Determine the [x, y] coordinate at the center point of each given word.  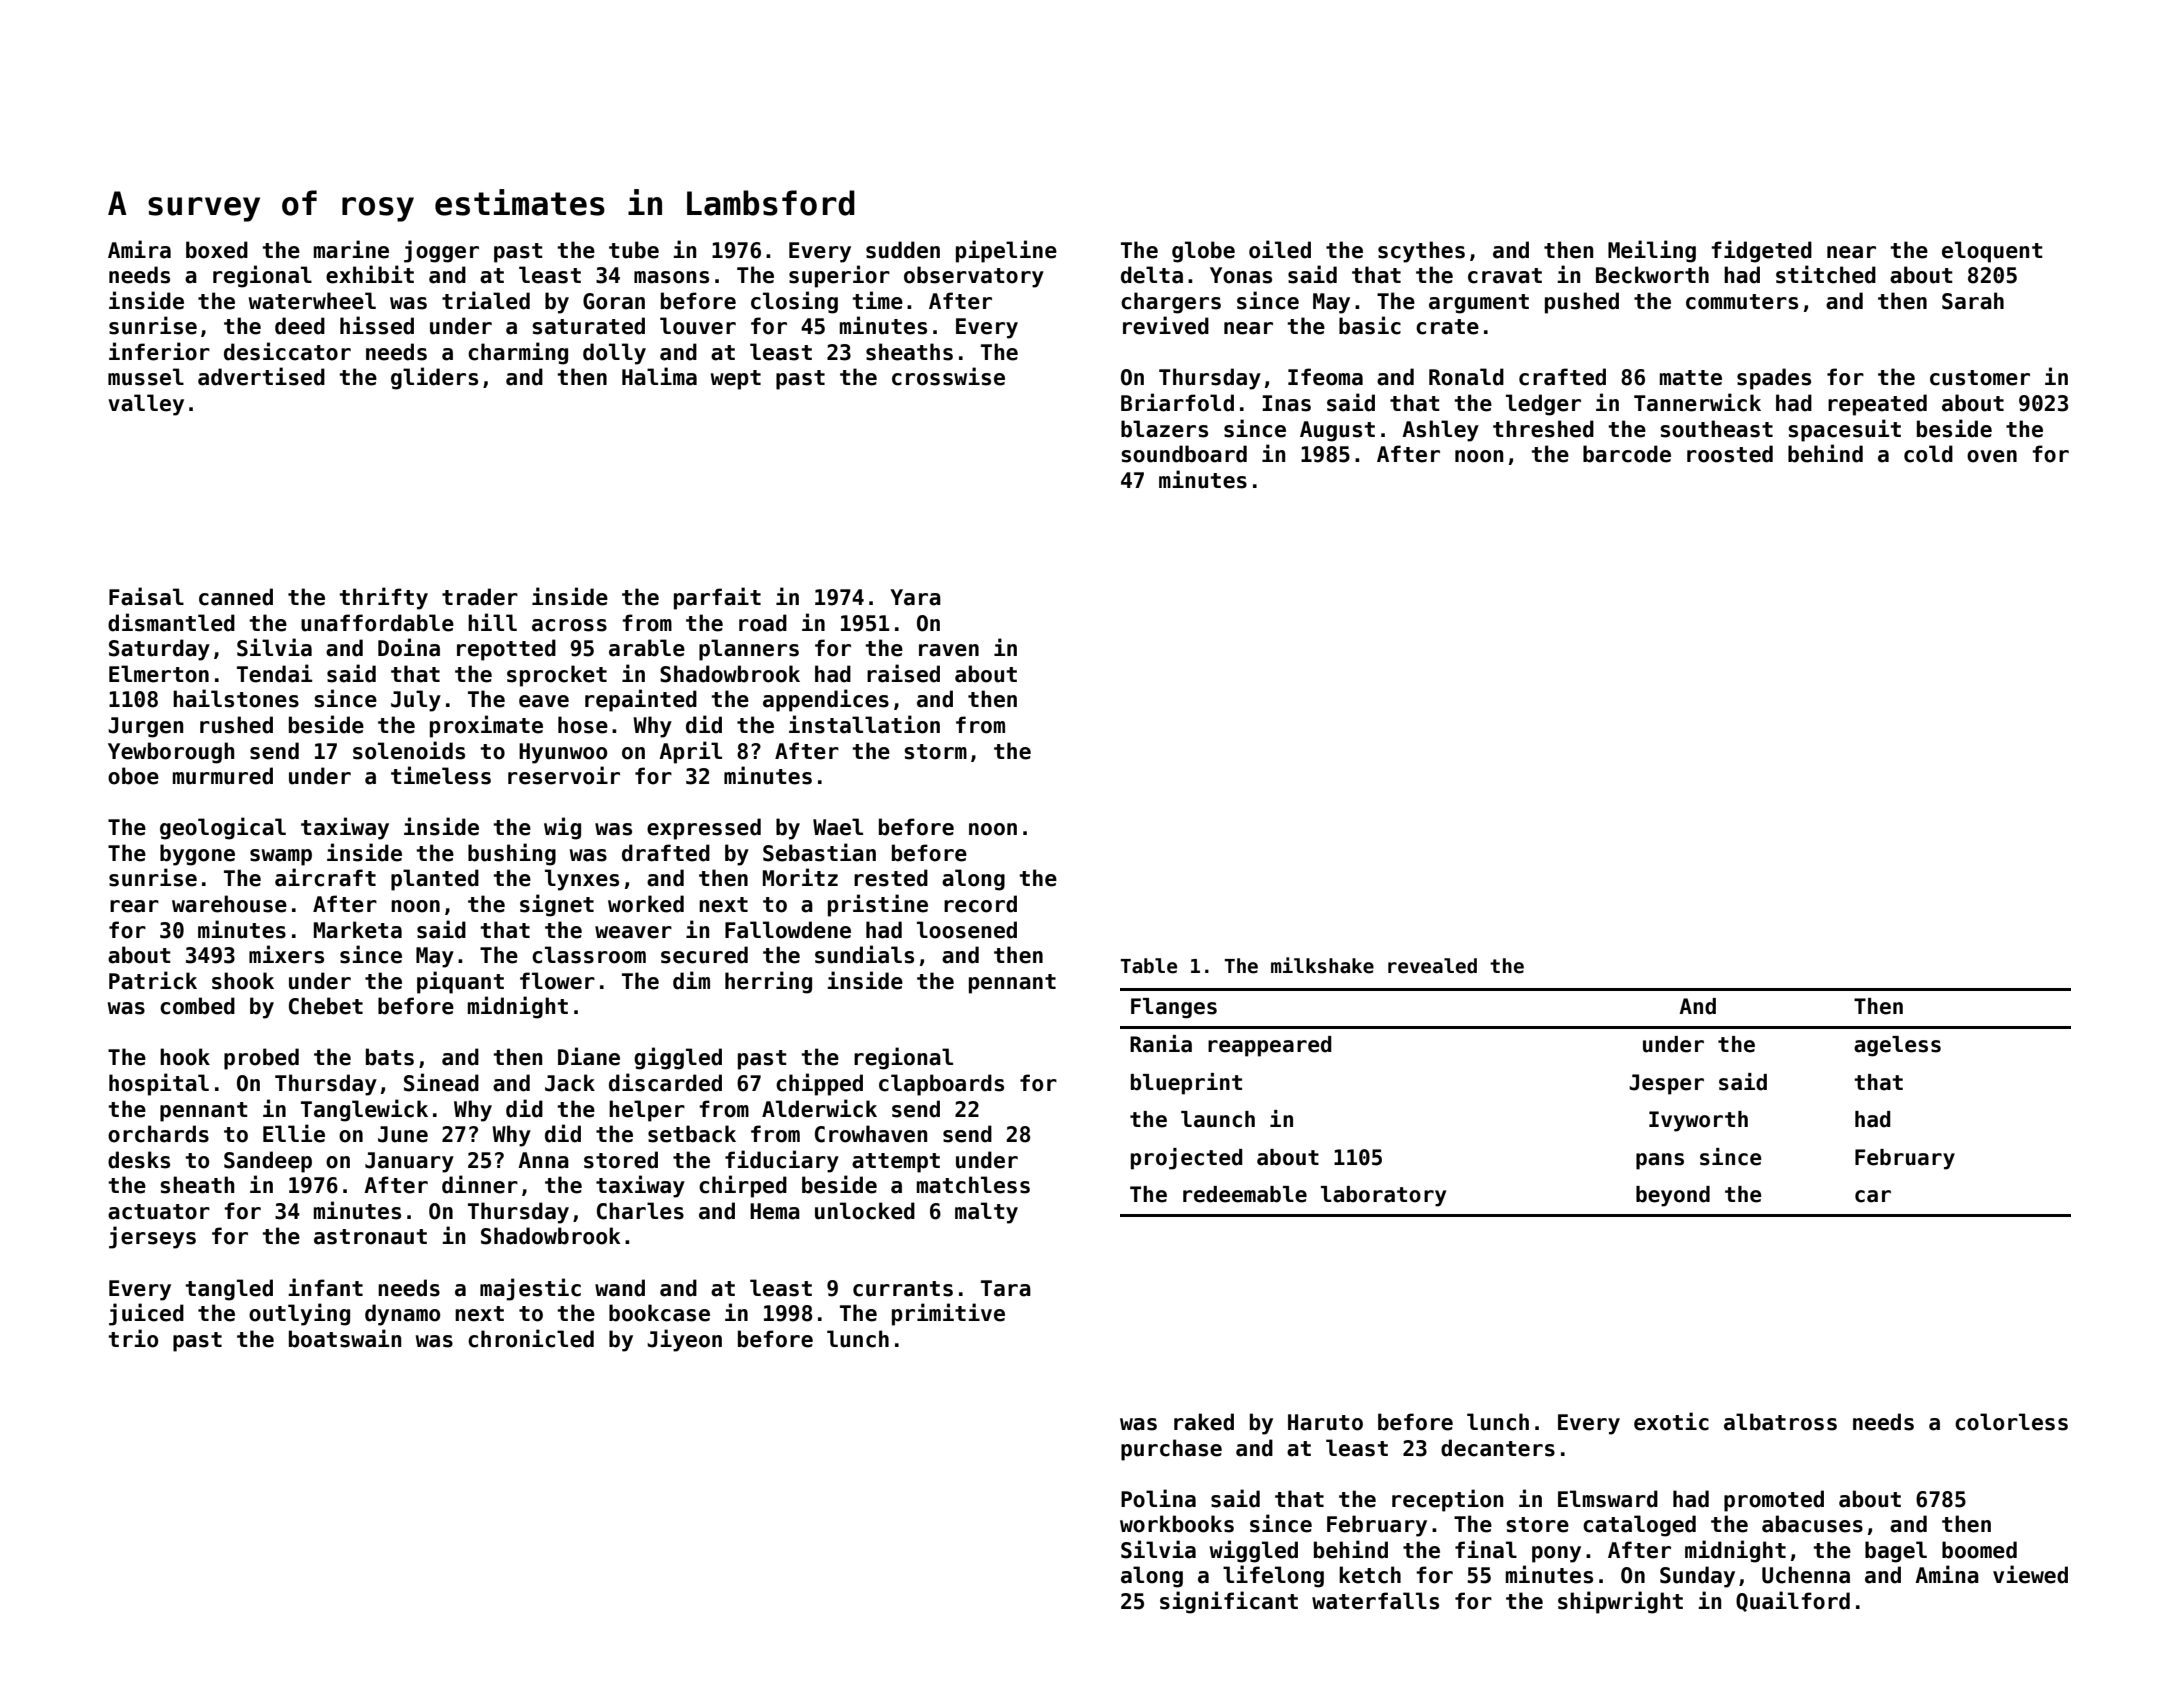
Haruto [1325, 1422]
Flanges [1174, 1008]
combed [197, 1006]
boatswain [345, 1338]
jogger [441, 251]
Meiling [1652, 251]
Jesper [1666, 1084]
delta [1152, 275]
